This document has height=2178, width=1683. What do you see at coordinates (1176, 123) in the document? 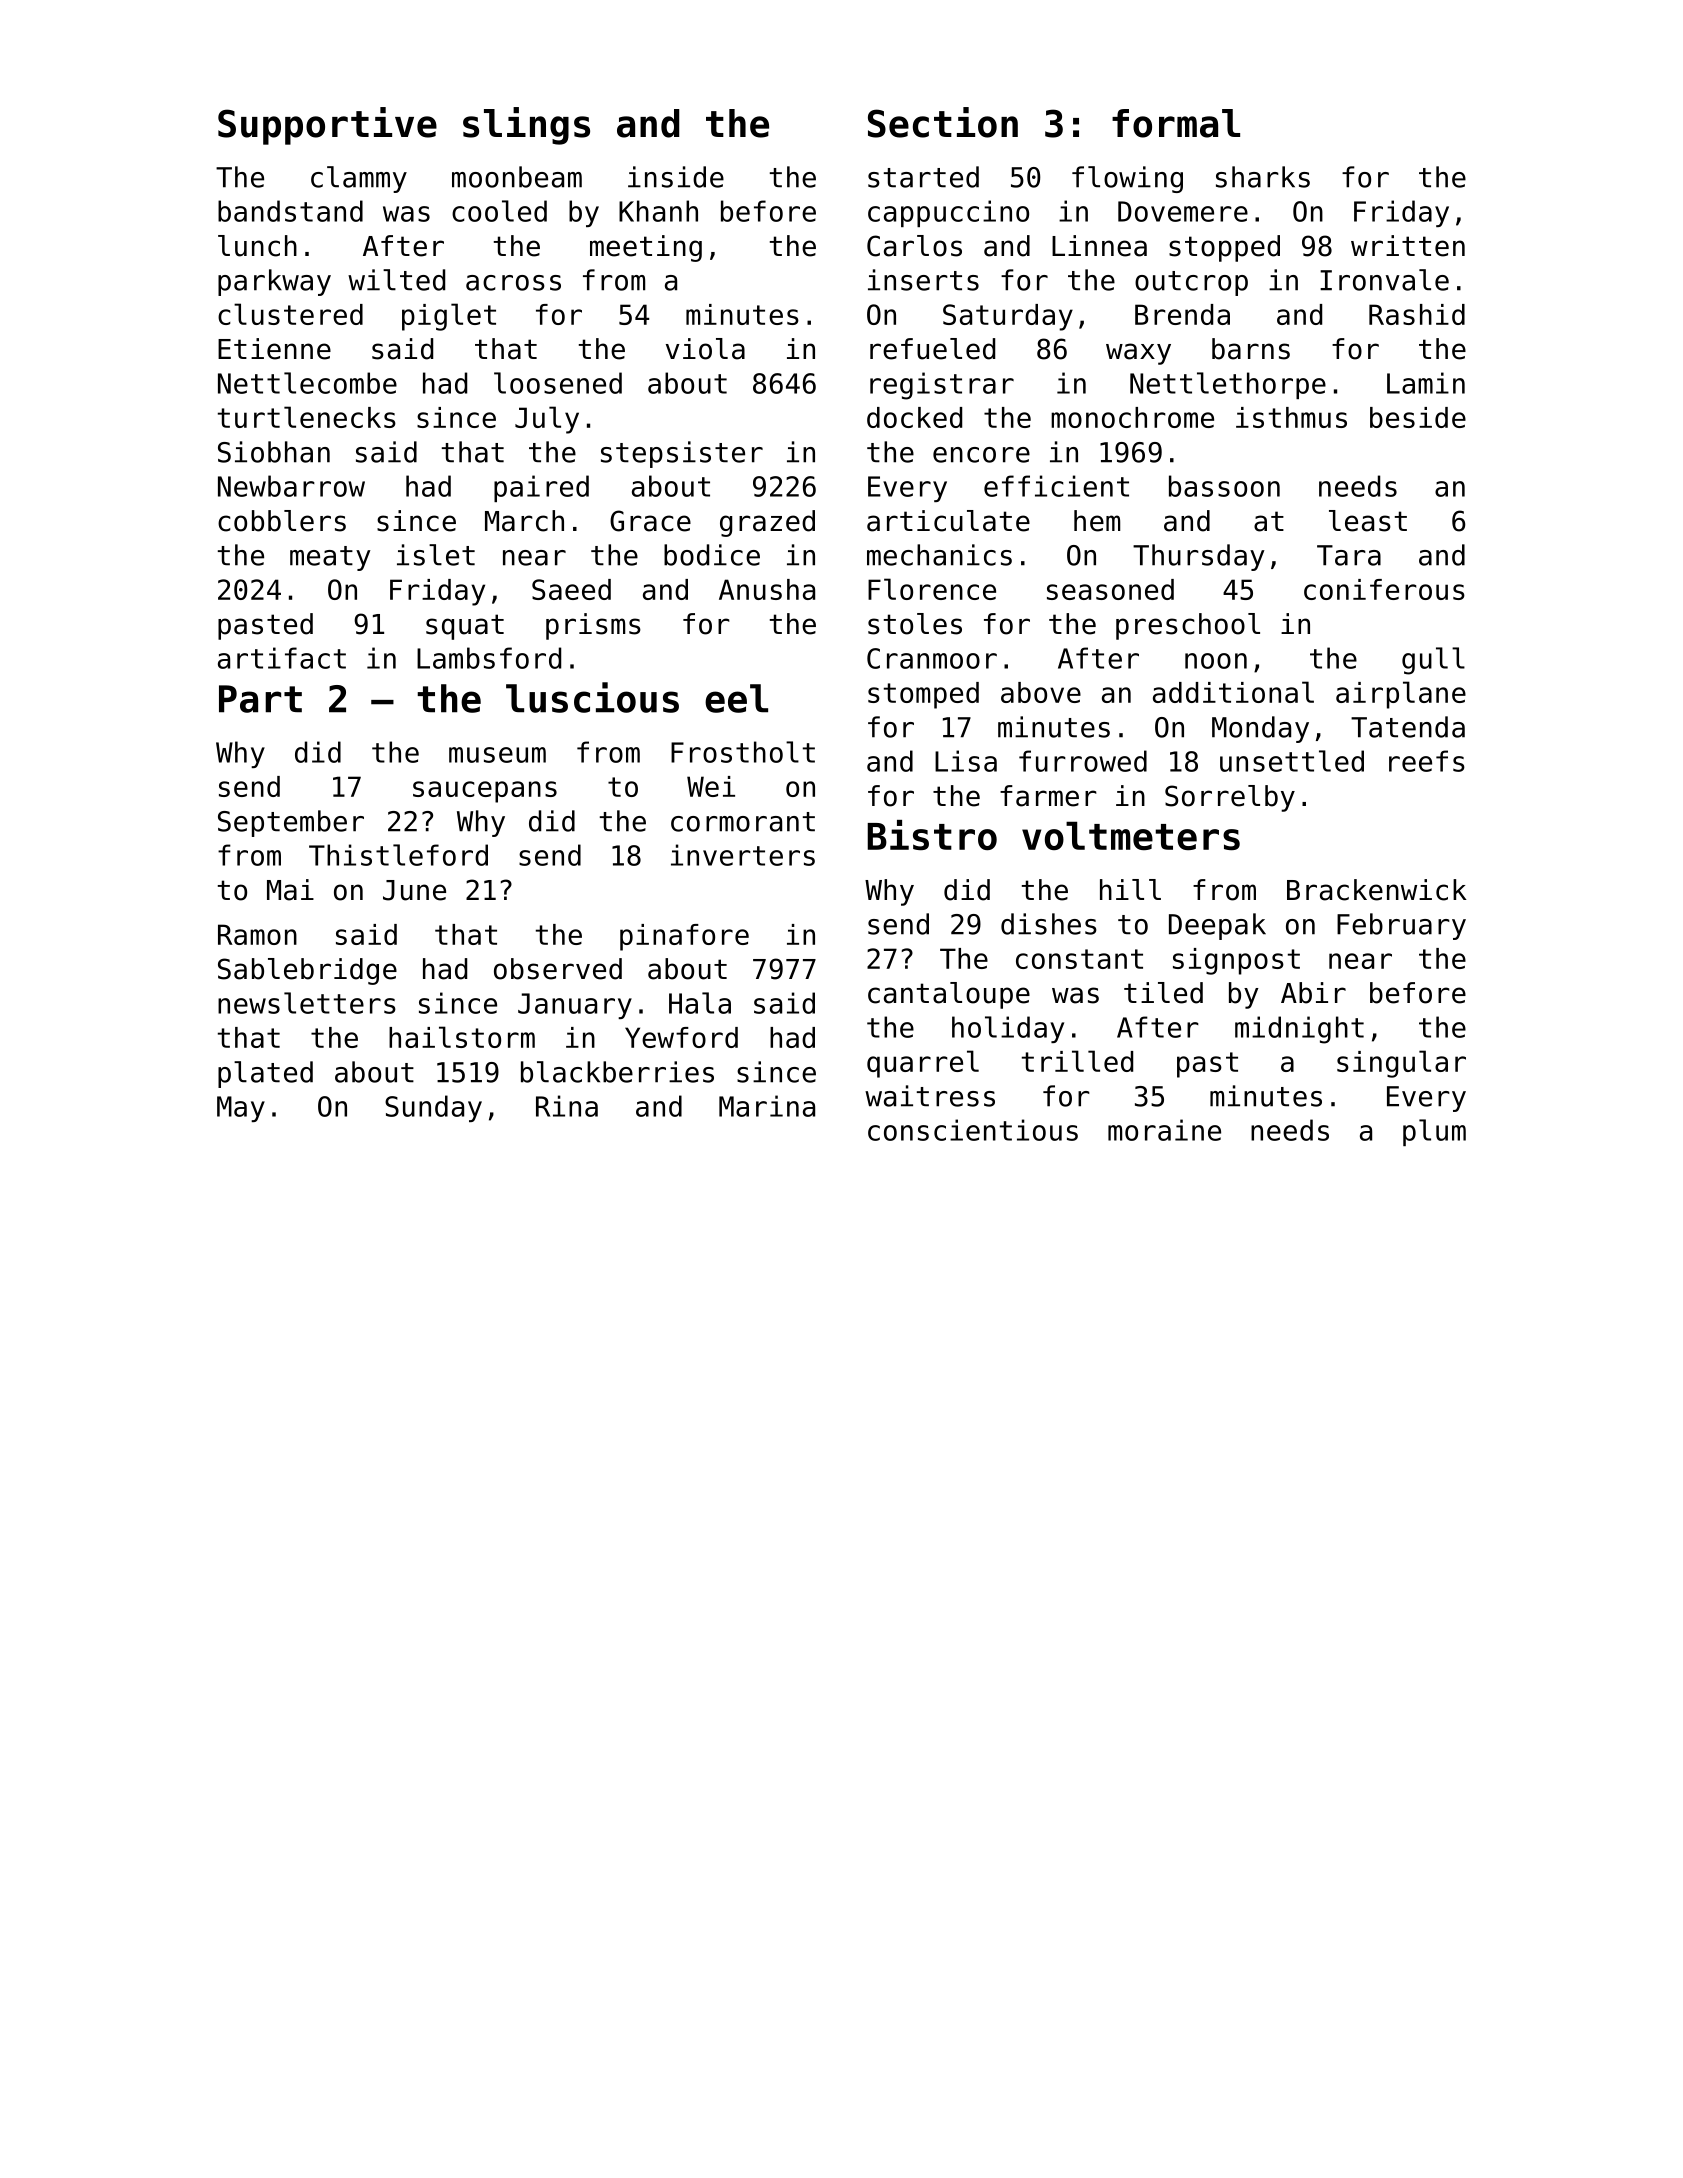
I see `formal` at bounding box center [1176, 123].
